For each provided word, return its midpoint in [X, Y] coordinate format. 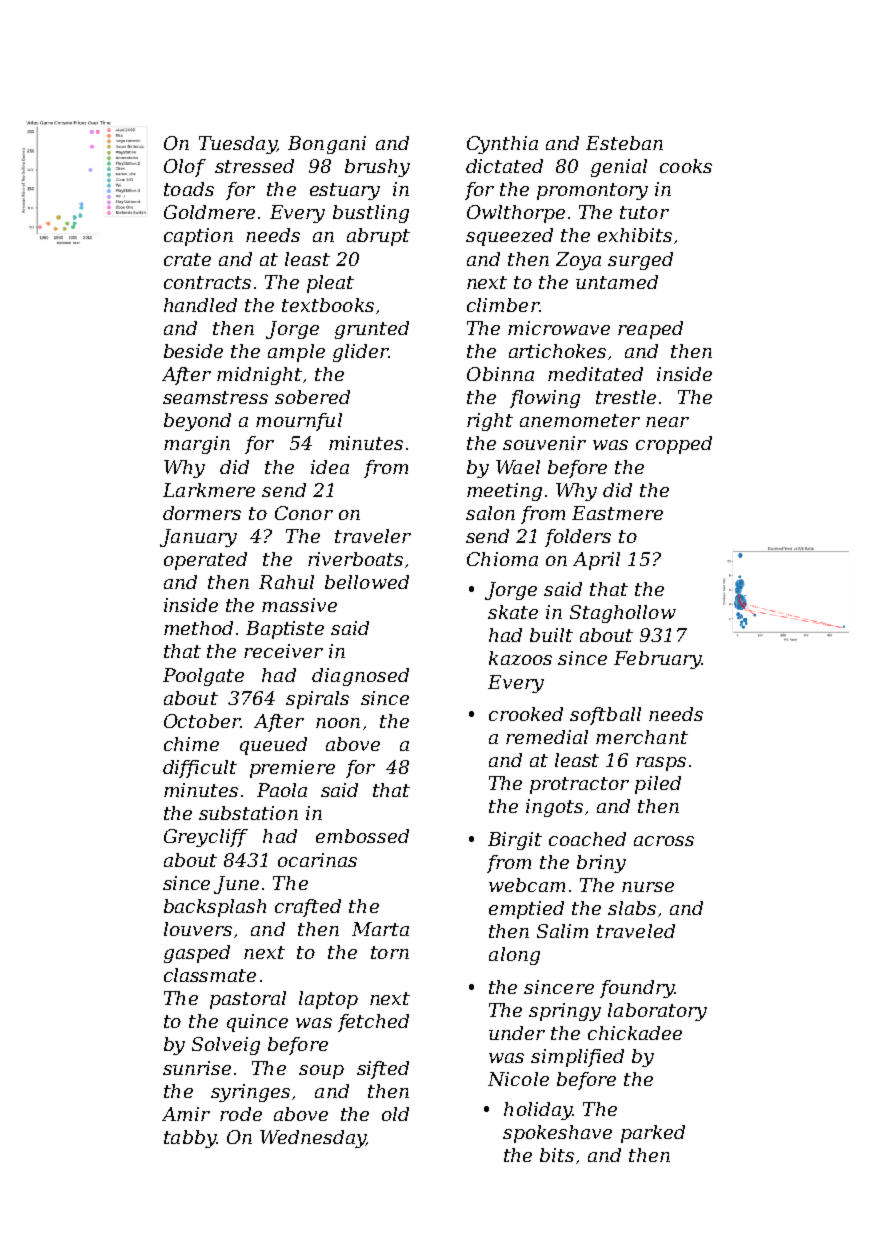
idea [330, 467]
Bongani [327, 145]
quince [257, 1023]
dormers [202, 513]
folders [578, 538]
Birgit [515, 841]
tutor [644, 212]
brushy [377, 168]
